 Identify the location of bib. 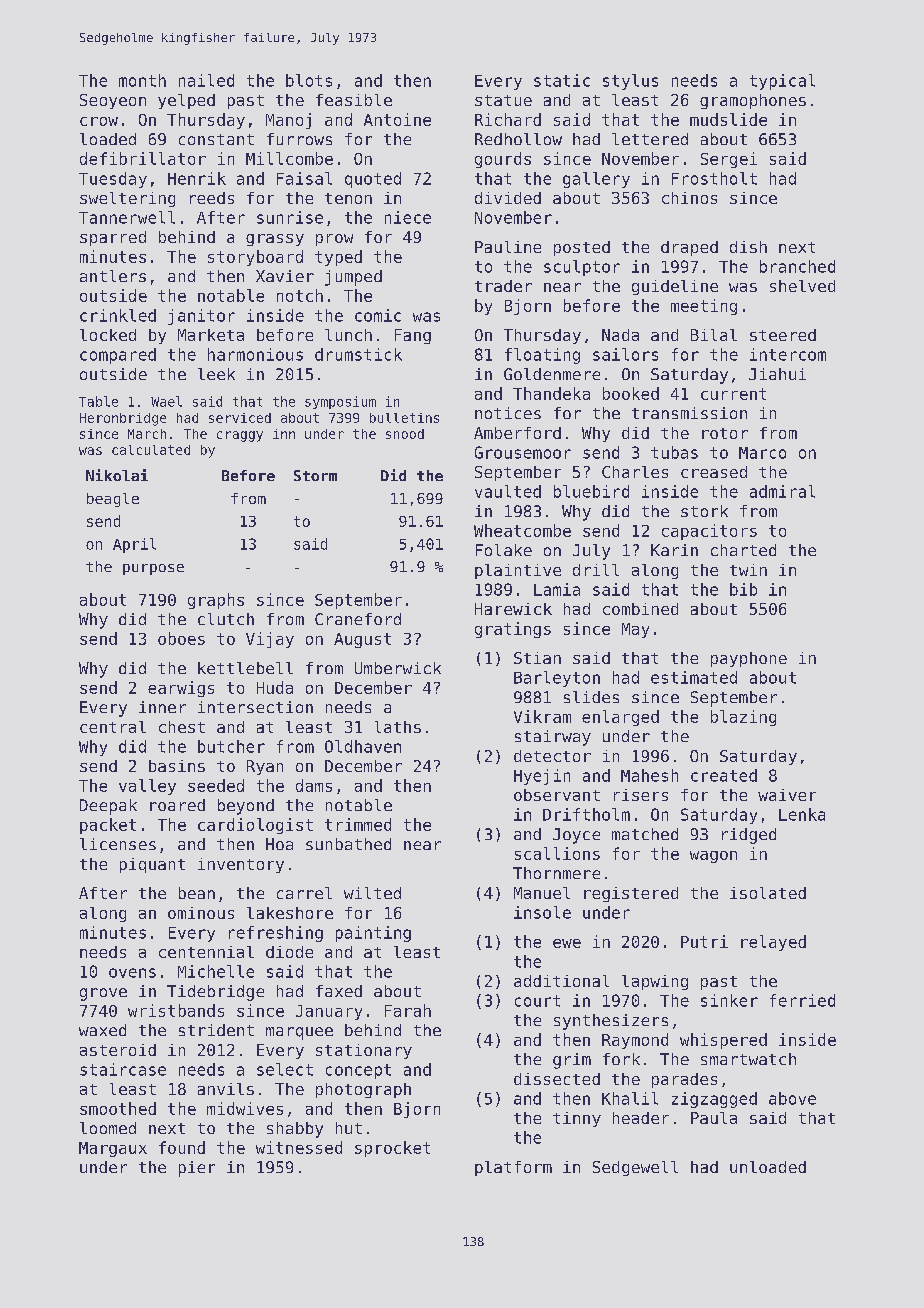
(743, 589).
